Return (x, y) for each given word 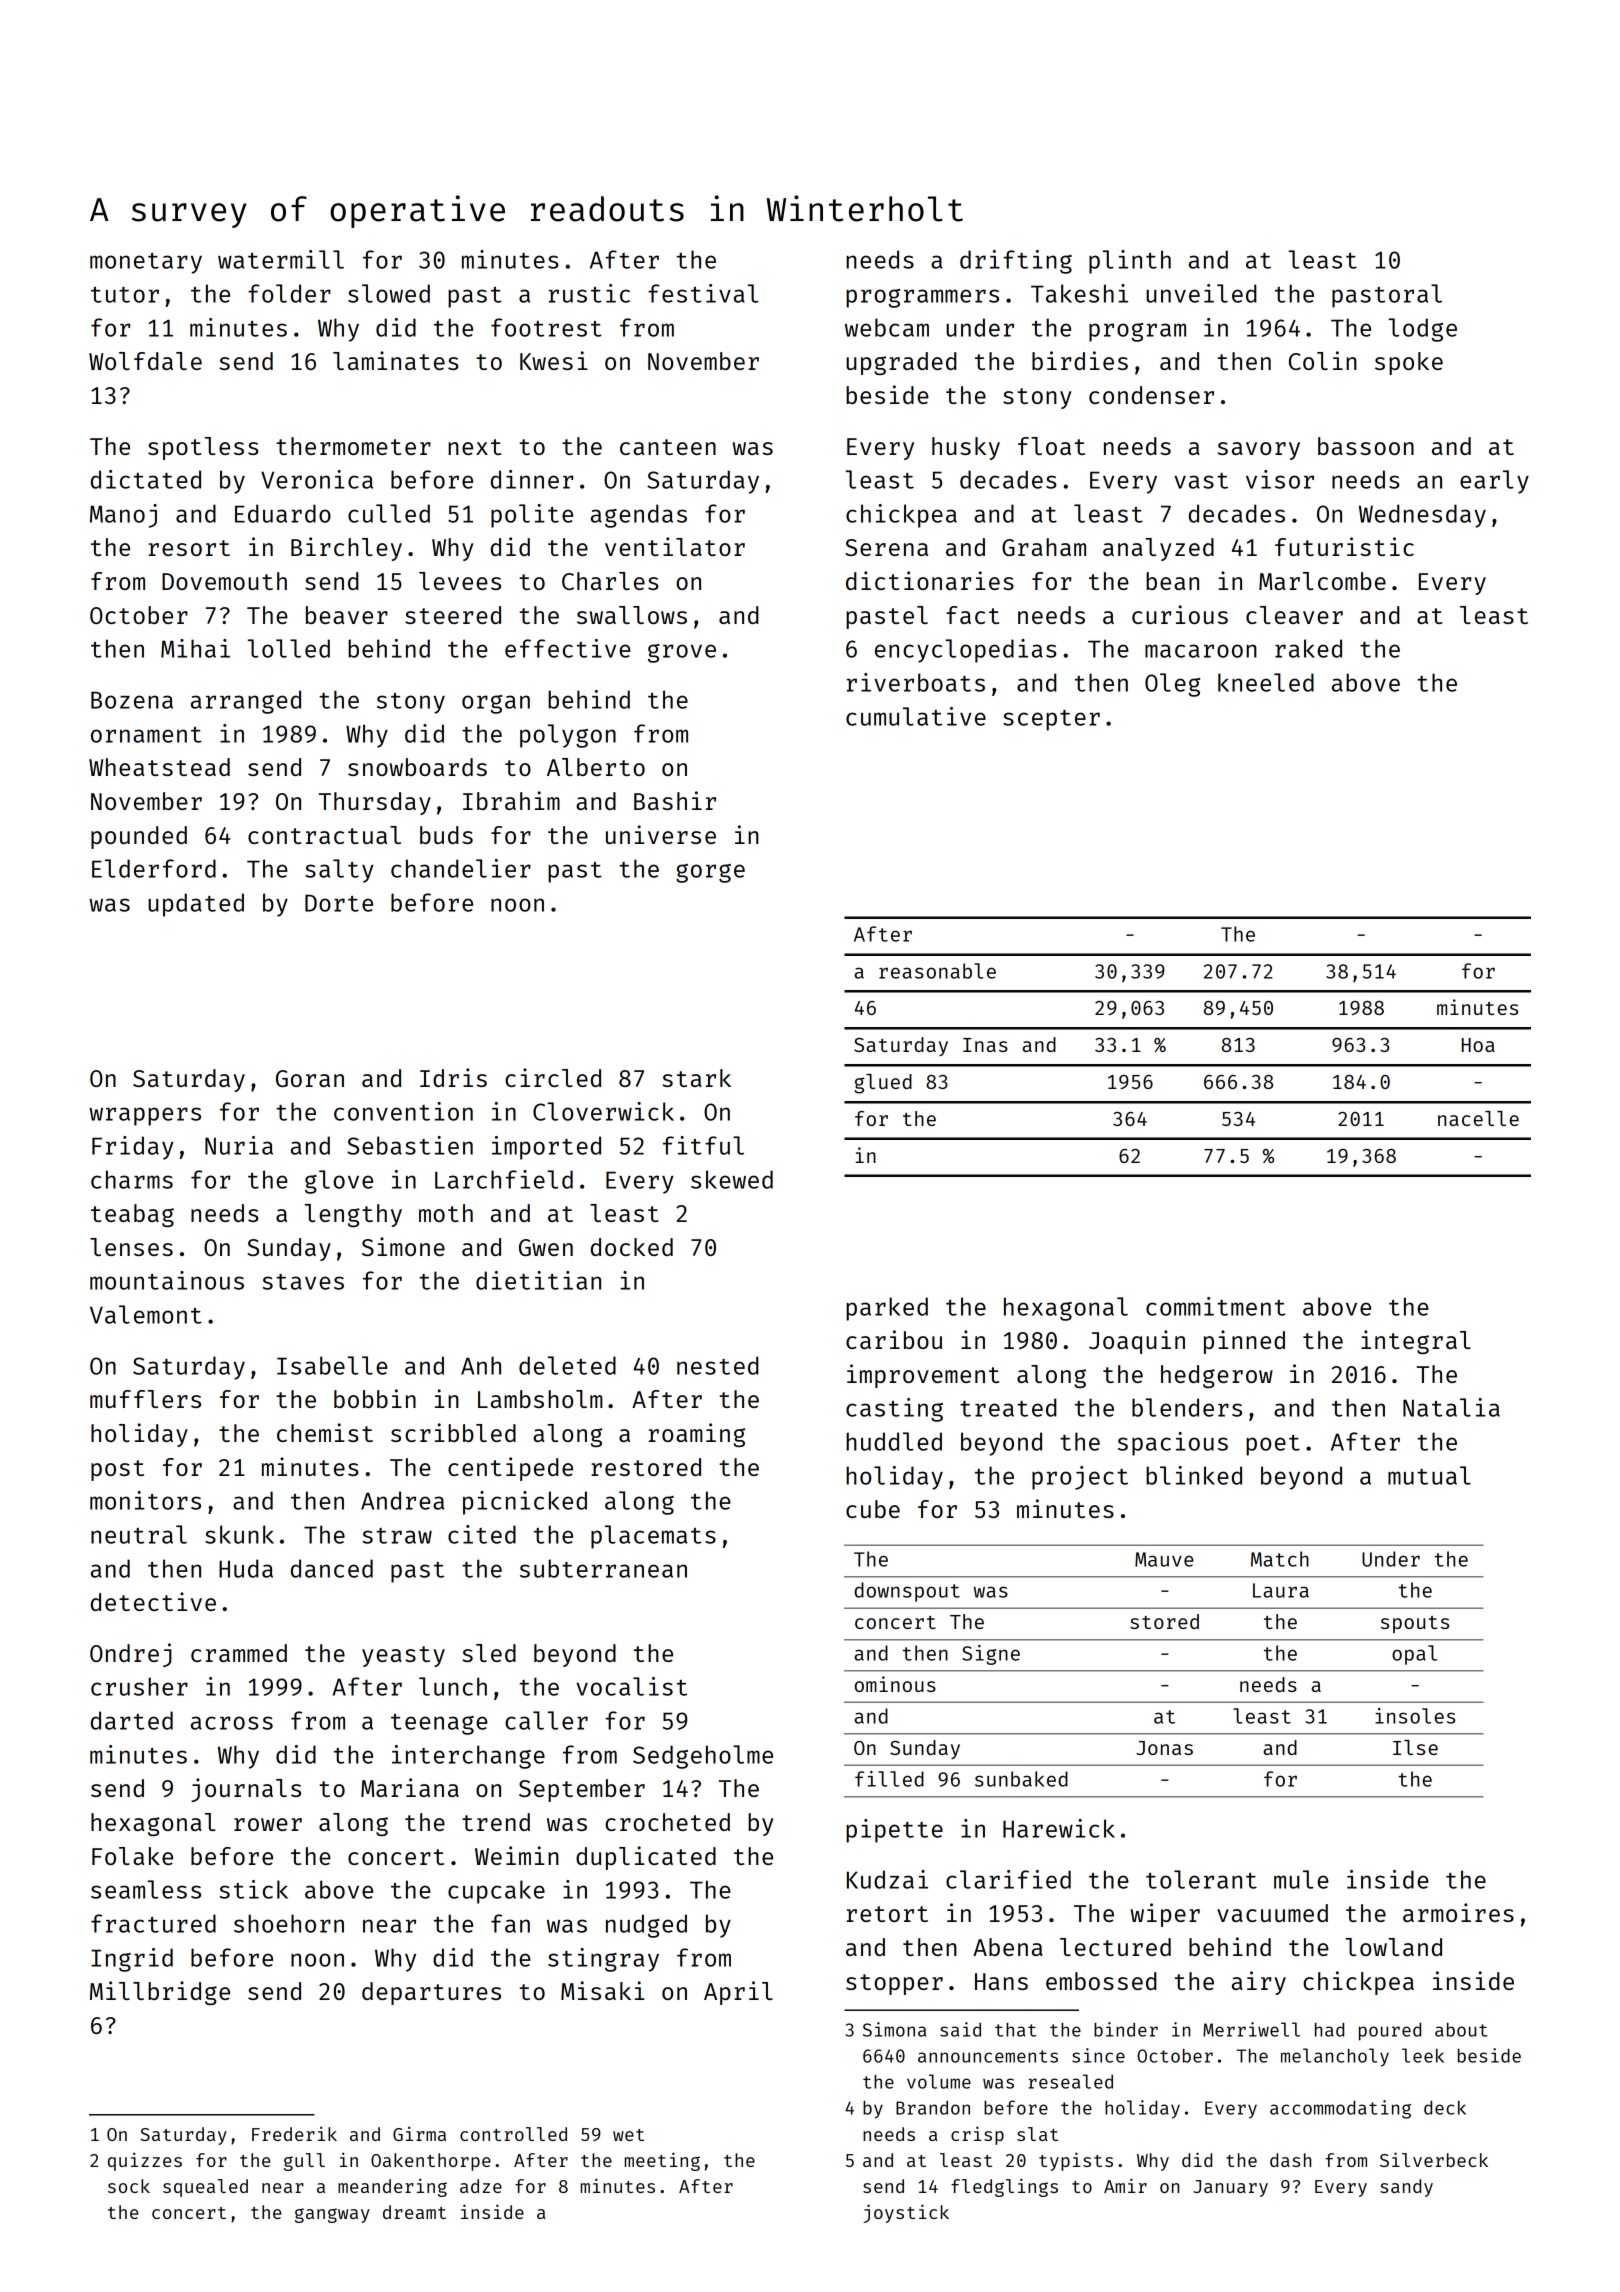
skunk (239, 1534)
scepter (1051, 720)
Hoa (1478, 1045)
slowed (389, 293)
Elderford (154, 868)
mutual (1429, 1475)
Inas (985, 1045)
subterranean (603, 1568)
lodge (1422, 330)
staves (303, 1282)
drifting (1016, 262)
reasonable (937, 971)
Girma (419, 2133)
